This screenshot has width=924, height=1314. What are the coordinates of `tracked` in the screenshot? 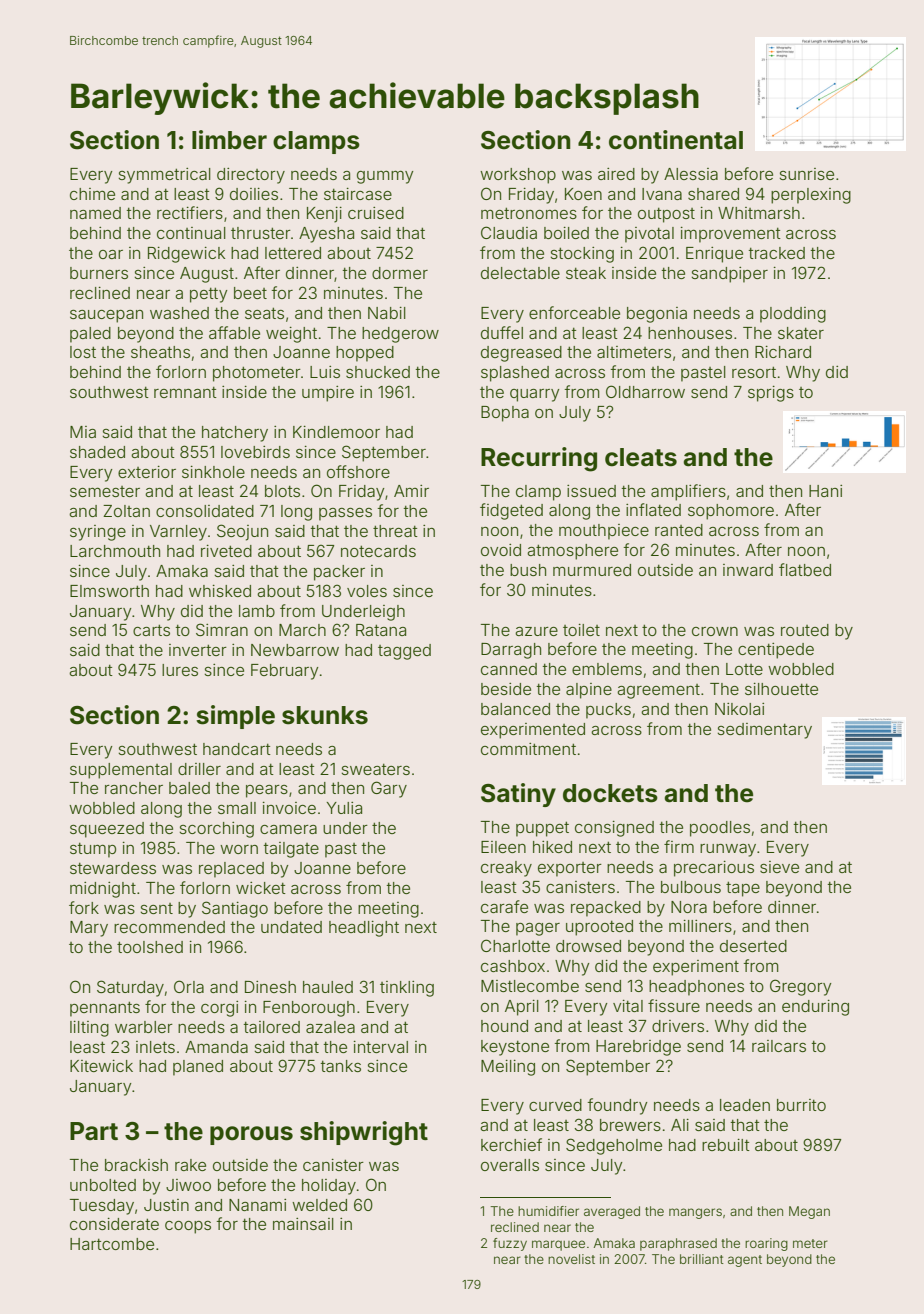 It's located at (777, 253).
